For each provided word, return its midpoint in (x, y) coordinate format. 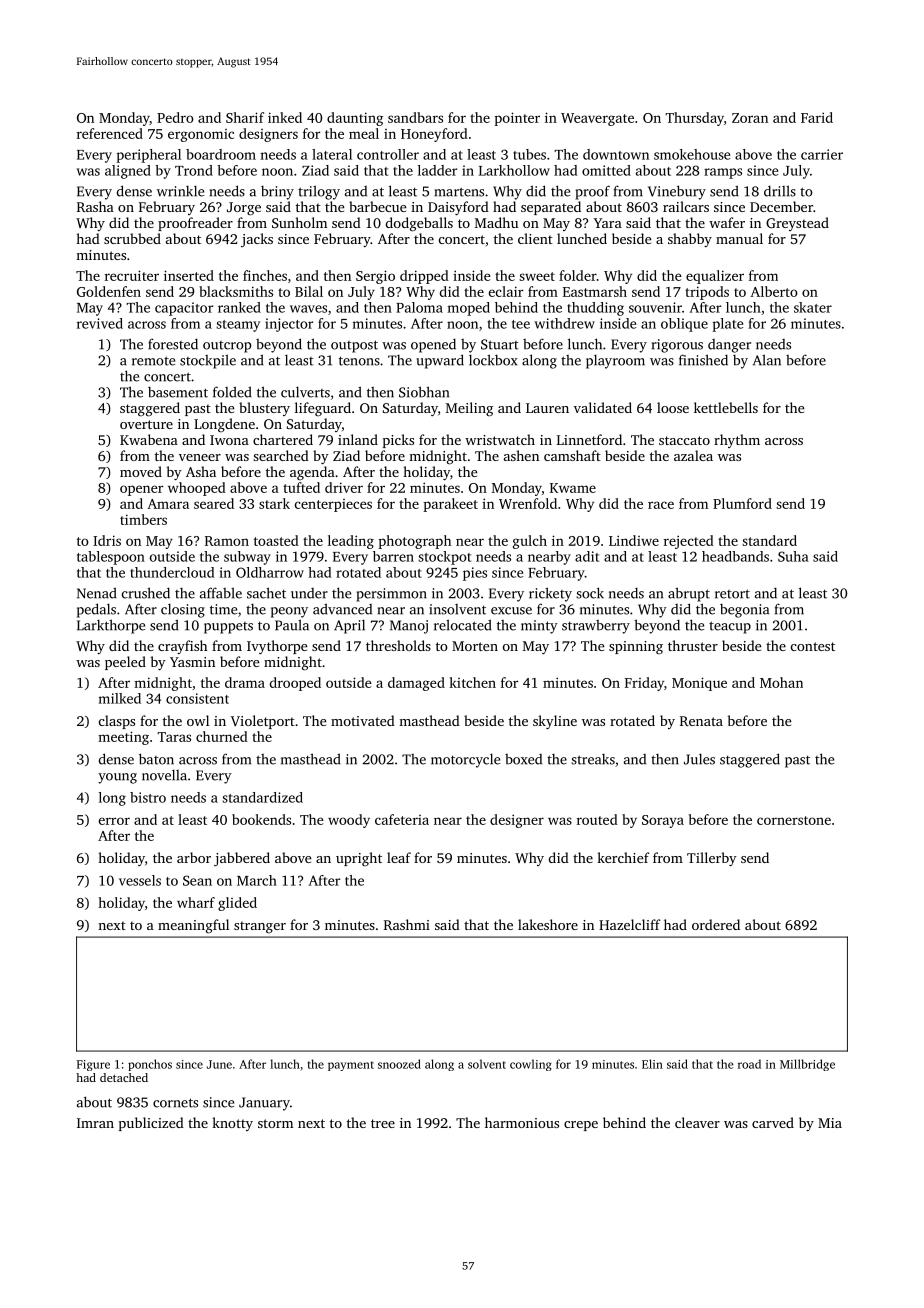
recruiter (132, 275)
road (749, 1064)
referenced (110, 133)
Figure (93, 1065)
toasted (276, 540)
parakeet (450, 505)
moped (469, 309)
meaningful (193, 926)
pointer (517, 119)
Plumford (742, 503)
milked (120, 698)
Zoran (750, 118)
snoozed (399, 1064)
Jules (699, 759)
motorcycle (465, 760)
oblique (684, 325)
